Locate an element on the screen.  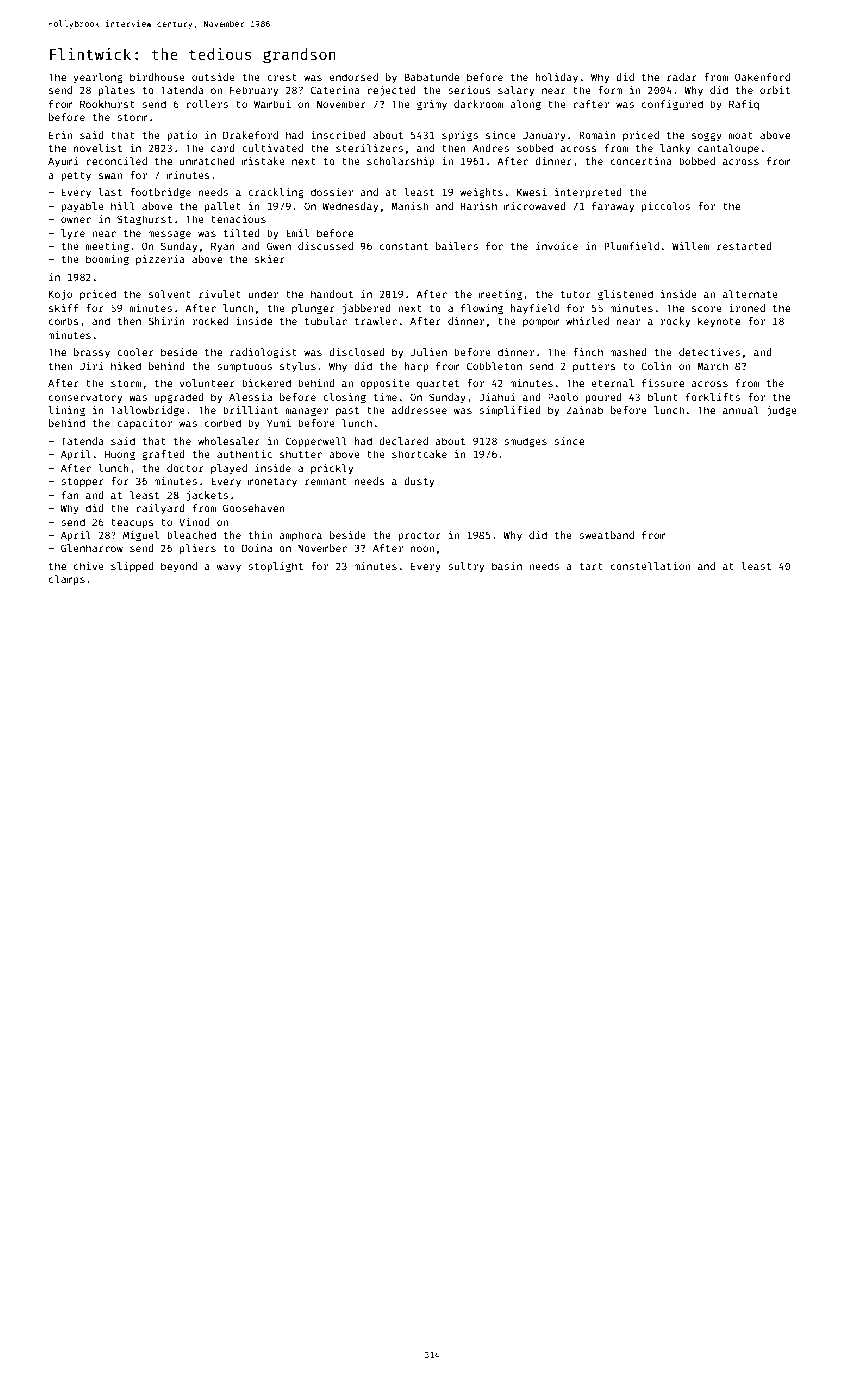
Huong is located at coordinates (120, 456).
